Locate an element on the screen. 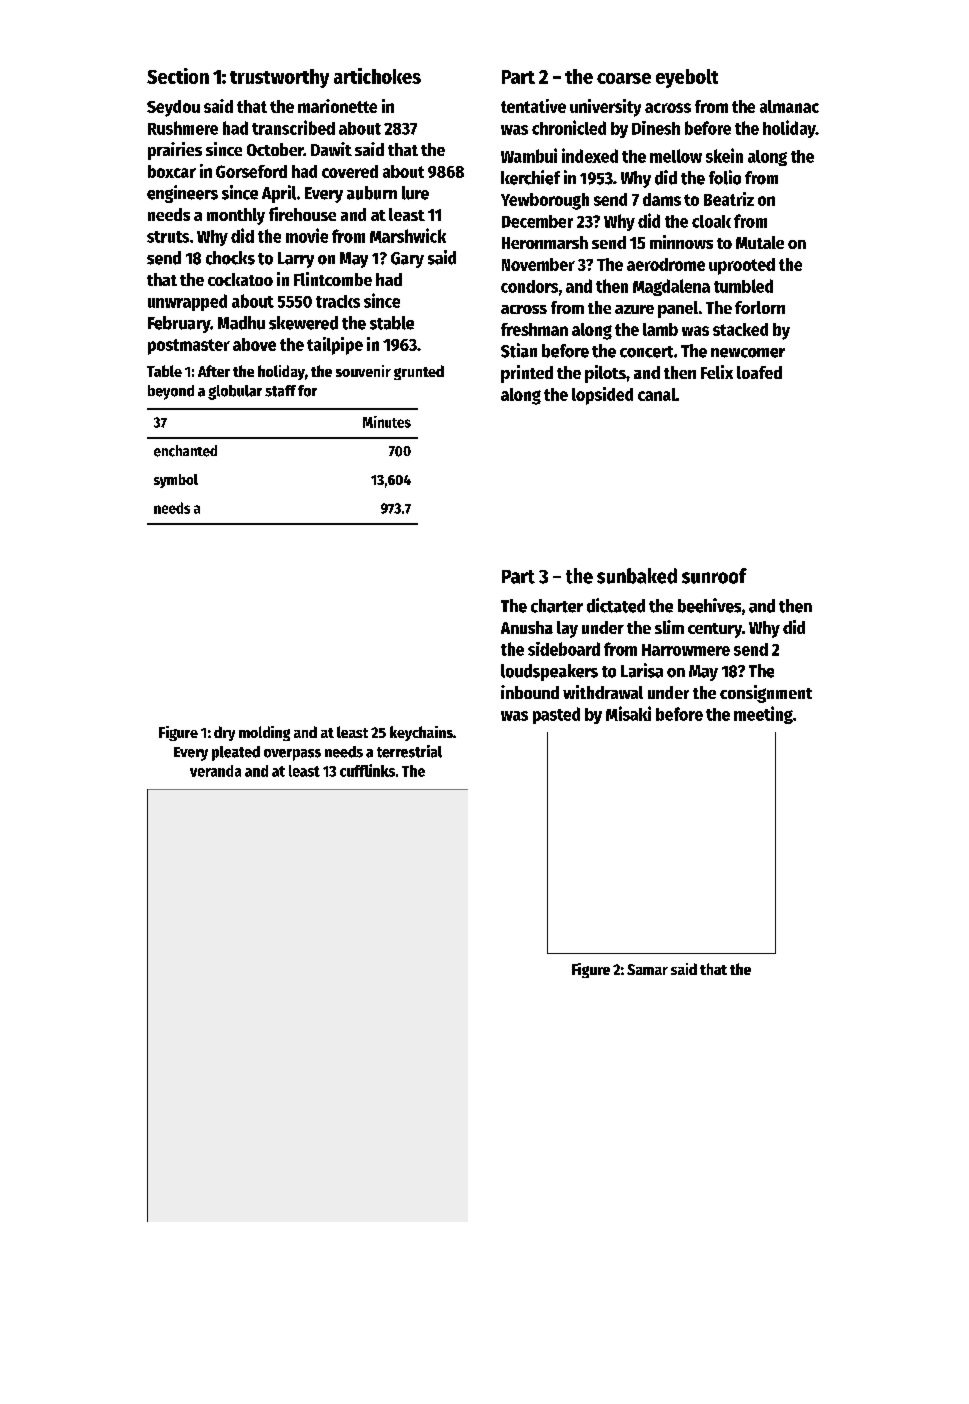  canal is located at coordinates (657, 394).
